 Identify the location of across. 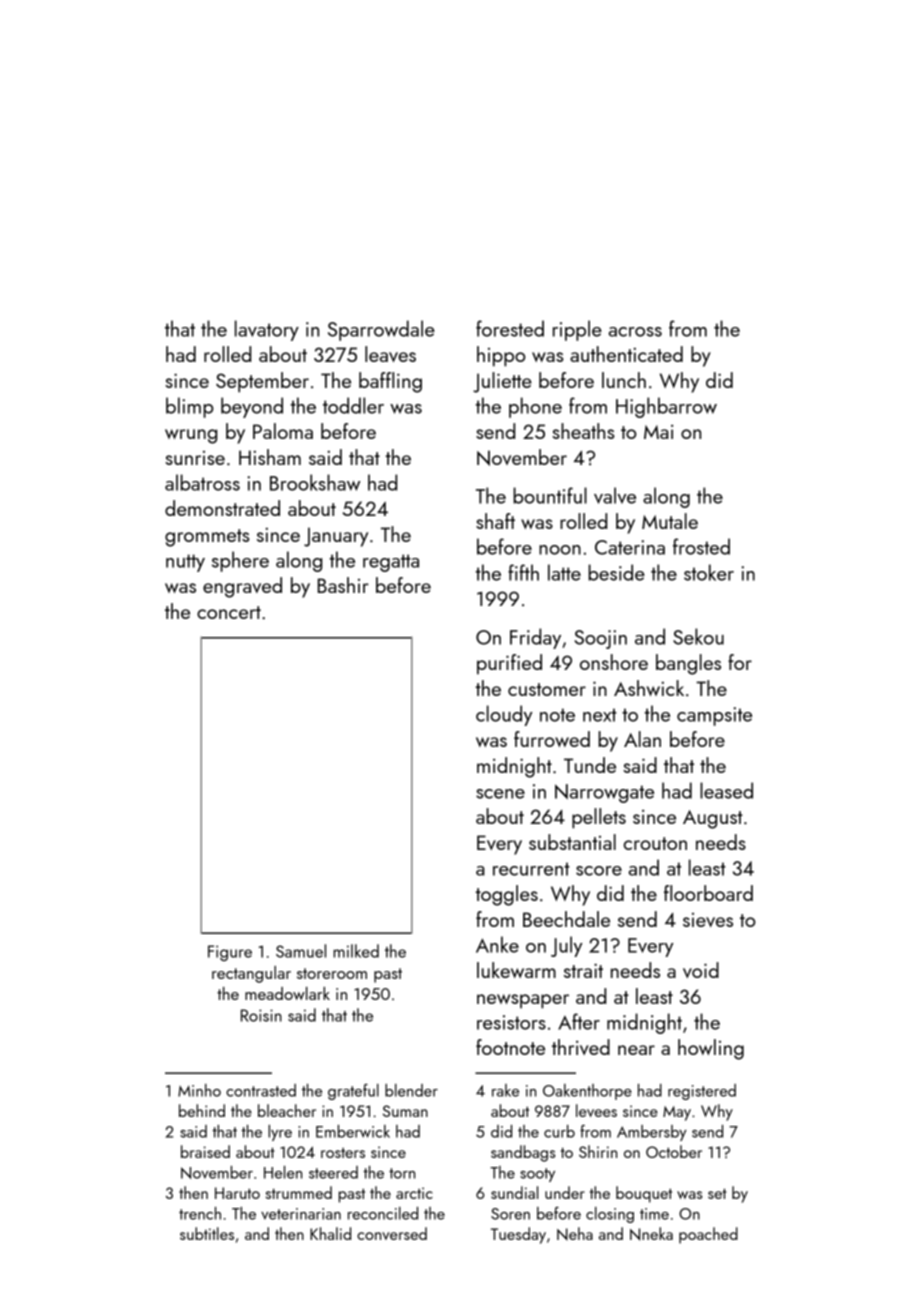
(635, 332).
